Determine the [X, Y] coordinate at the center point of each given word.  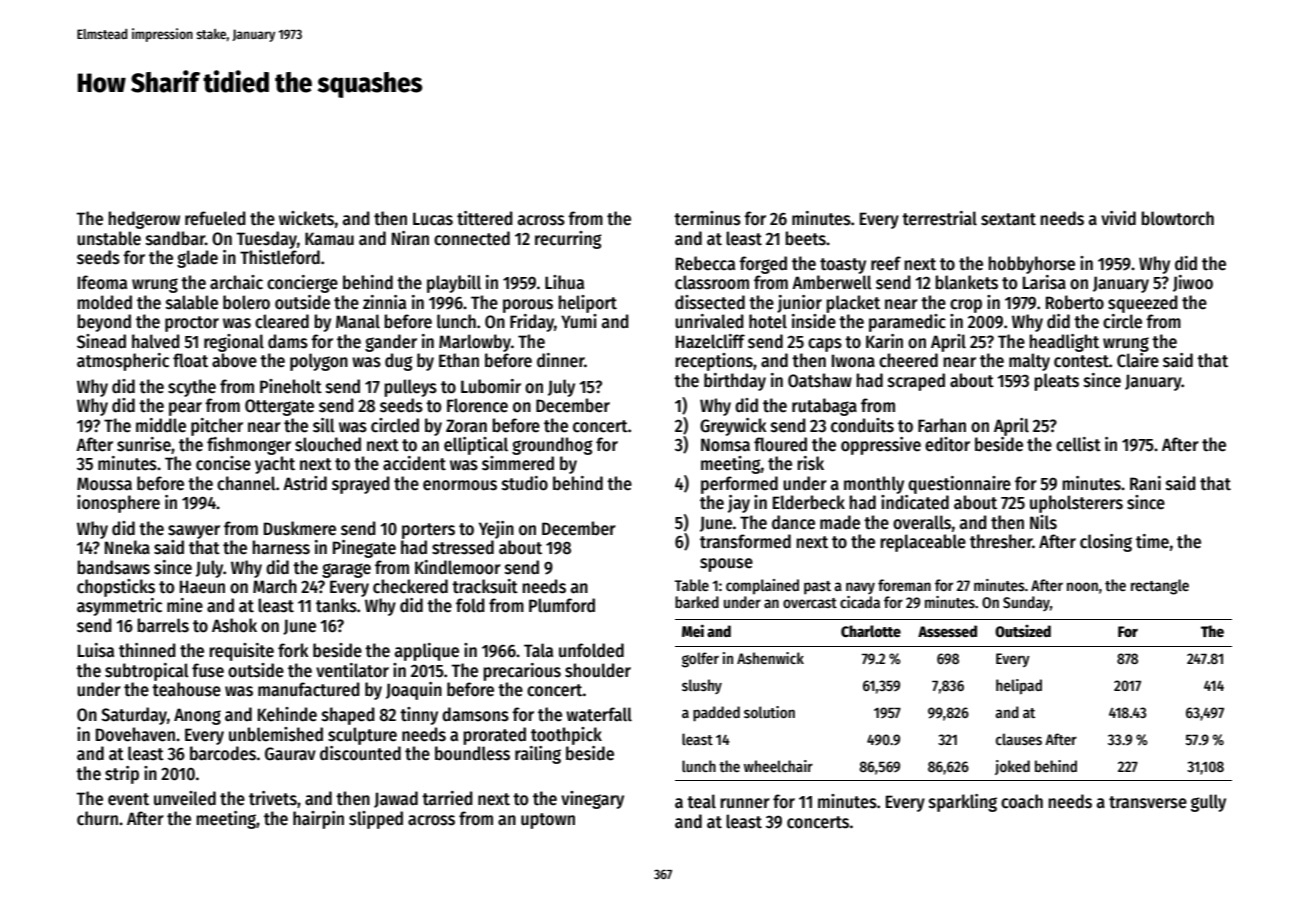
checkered [410, 586]
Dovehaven [135, 734]
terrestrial [939, 218]
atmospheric [123, 362]
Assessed [947, 631]
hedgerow [144, 220]
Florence [477, 405]
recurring [568, 240]
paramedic [907, 323]
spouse [726, 565]
